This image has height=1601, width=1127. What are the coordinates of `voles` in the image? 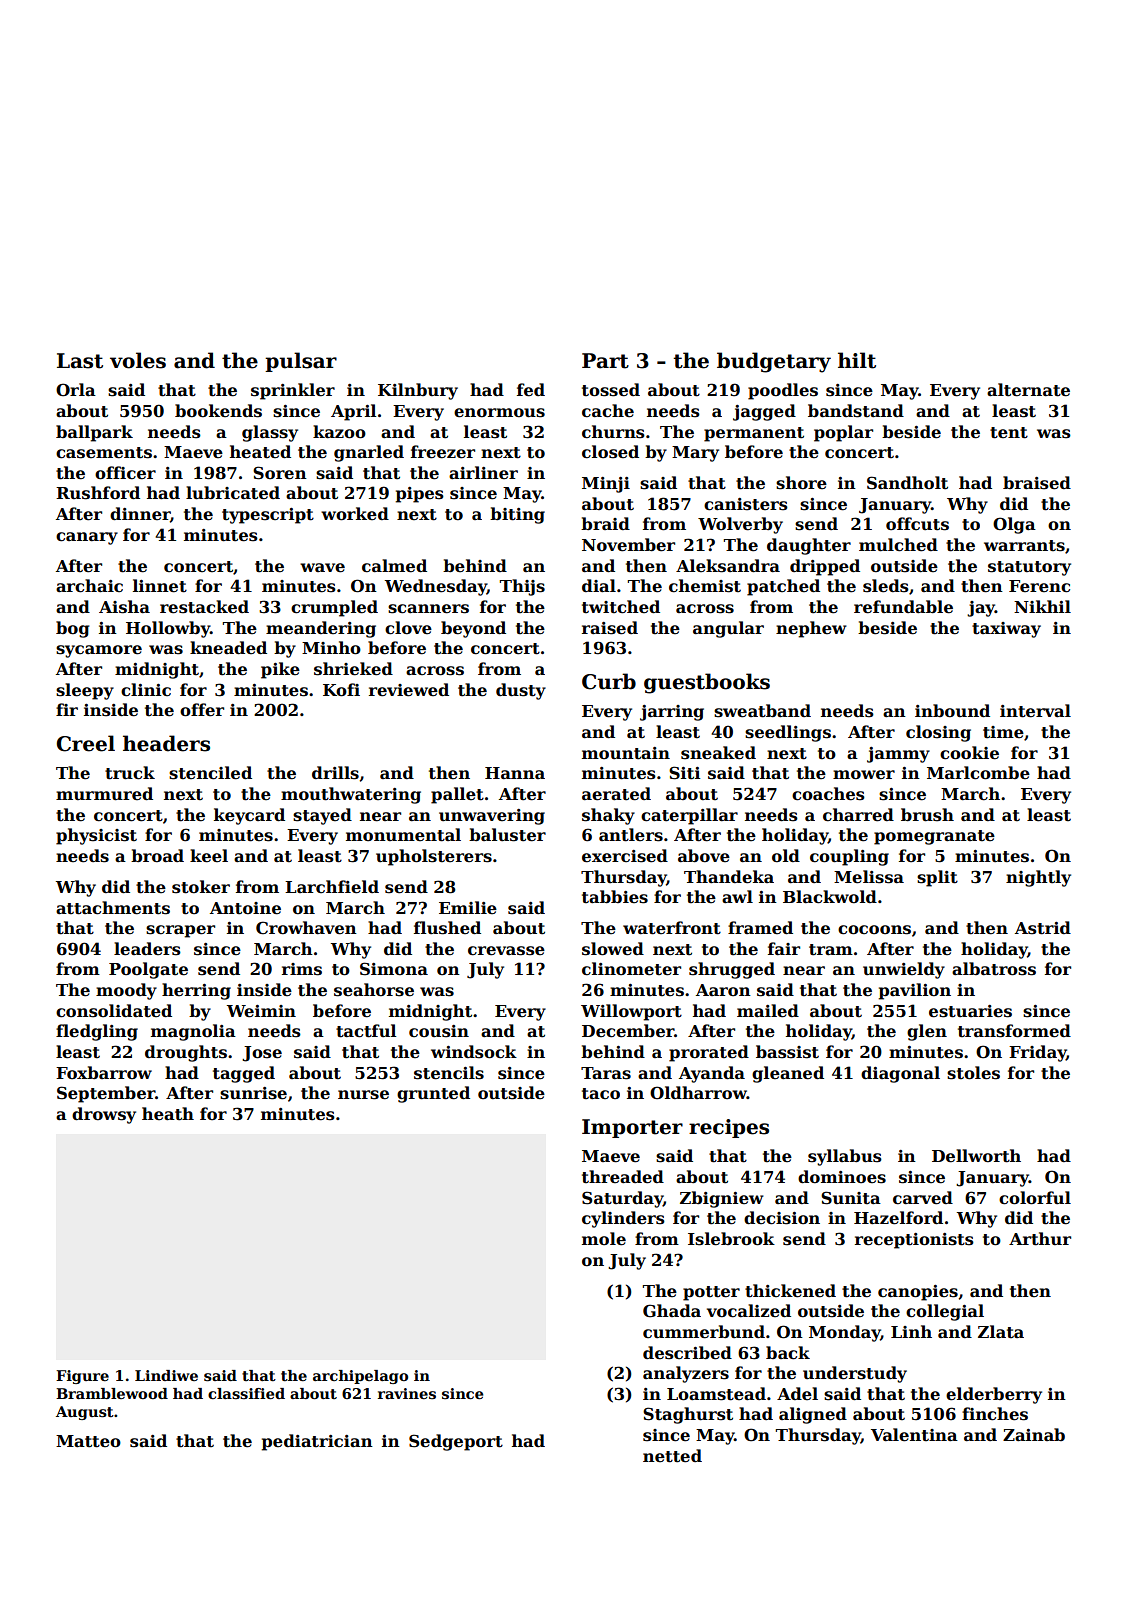 It's located at (138, 360).
